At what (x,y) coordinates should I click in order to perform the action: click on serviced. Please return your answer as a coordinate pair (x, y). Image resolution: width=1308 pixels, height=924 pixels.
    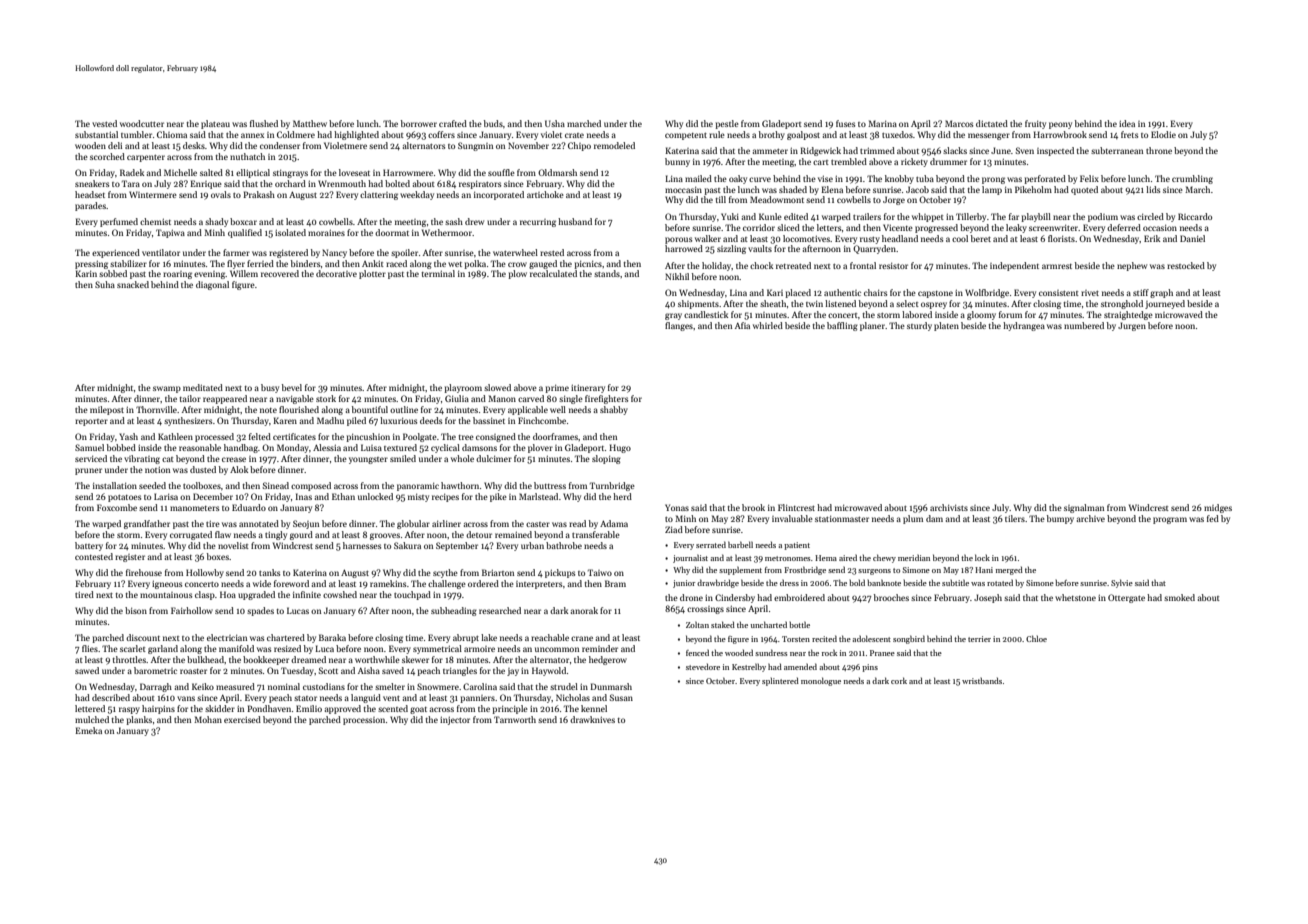
    Looking at the image, I should click on (91, 458).
